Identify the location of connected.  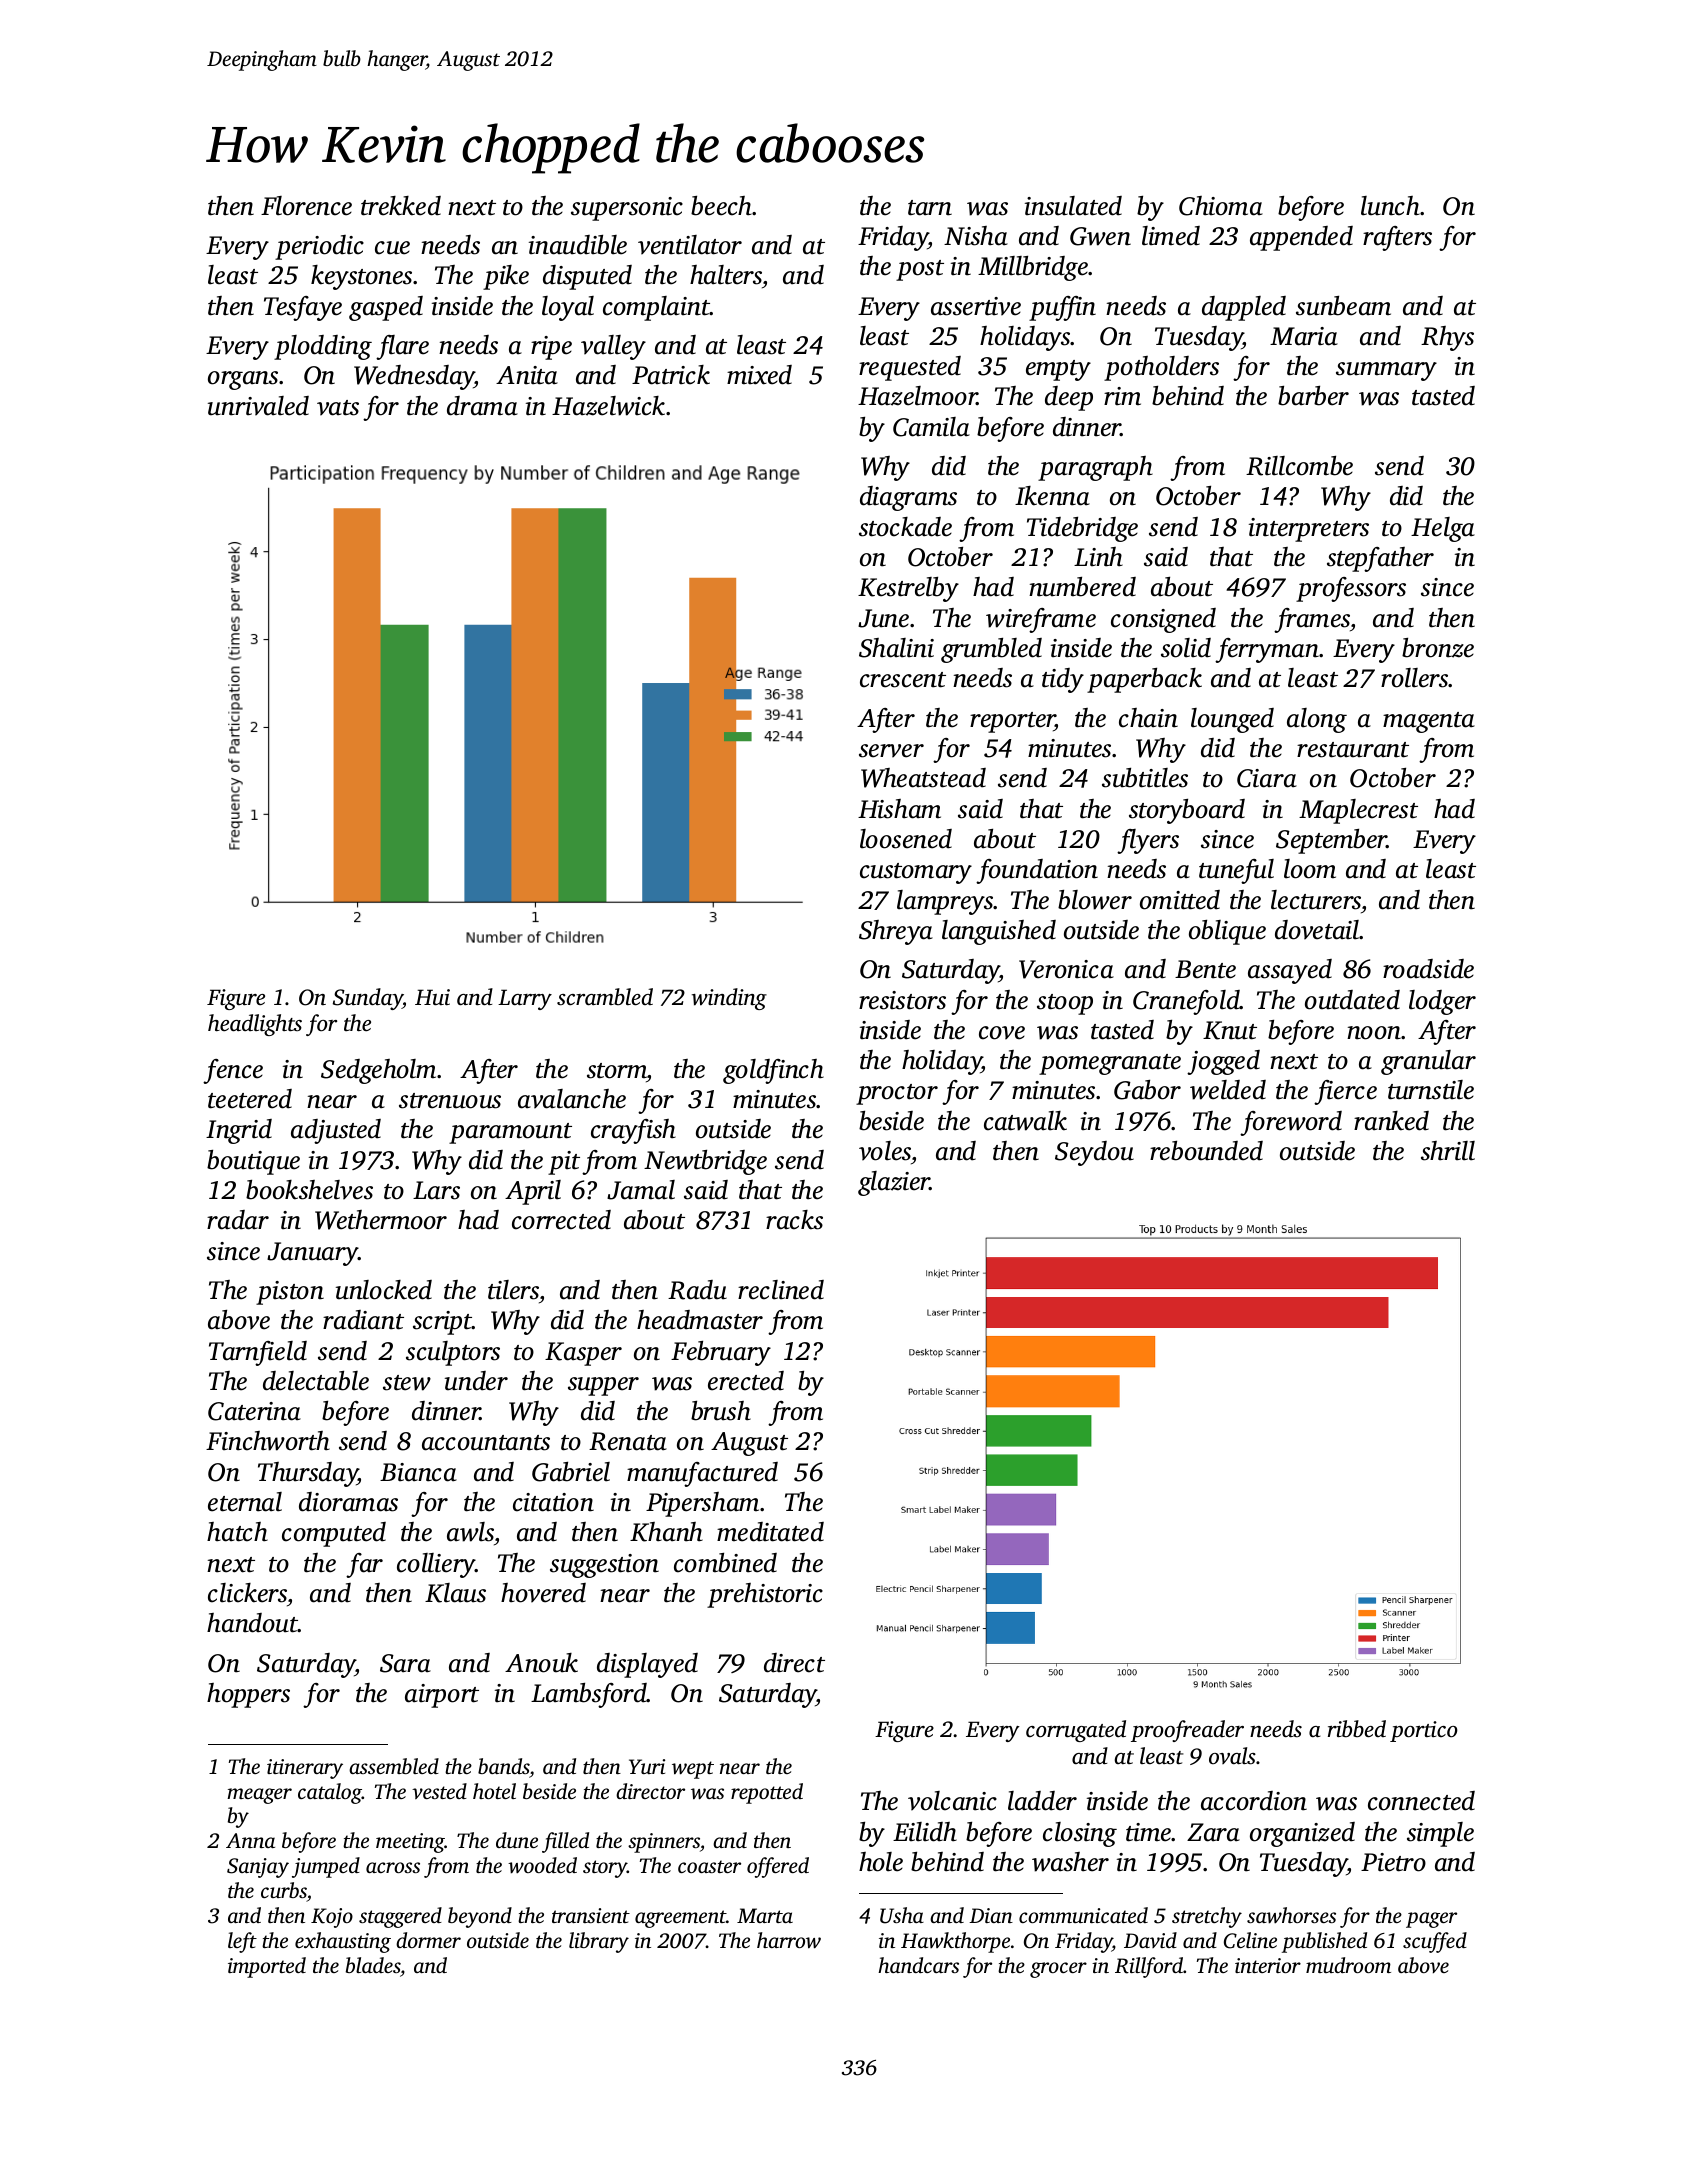
(1421, 1801).
